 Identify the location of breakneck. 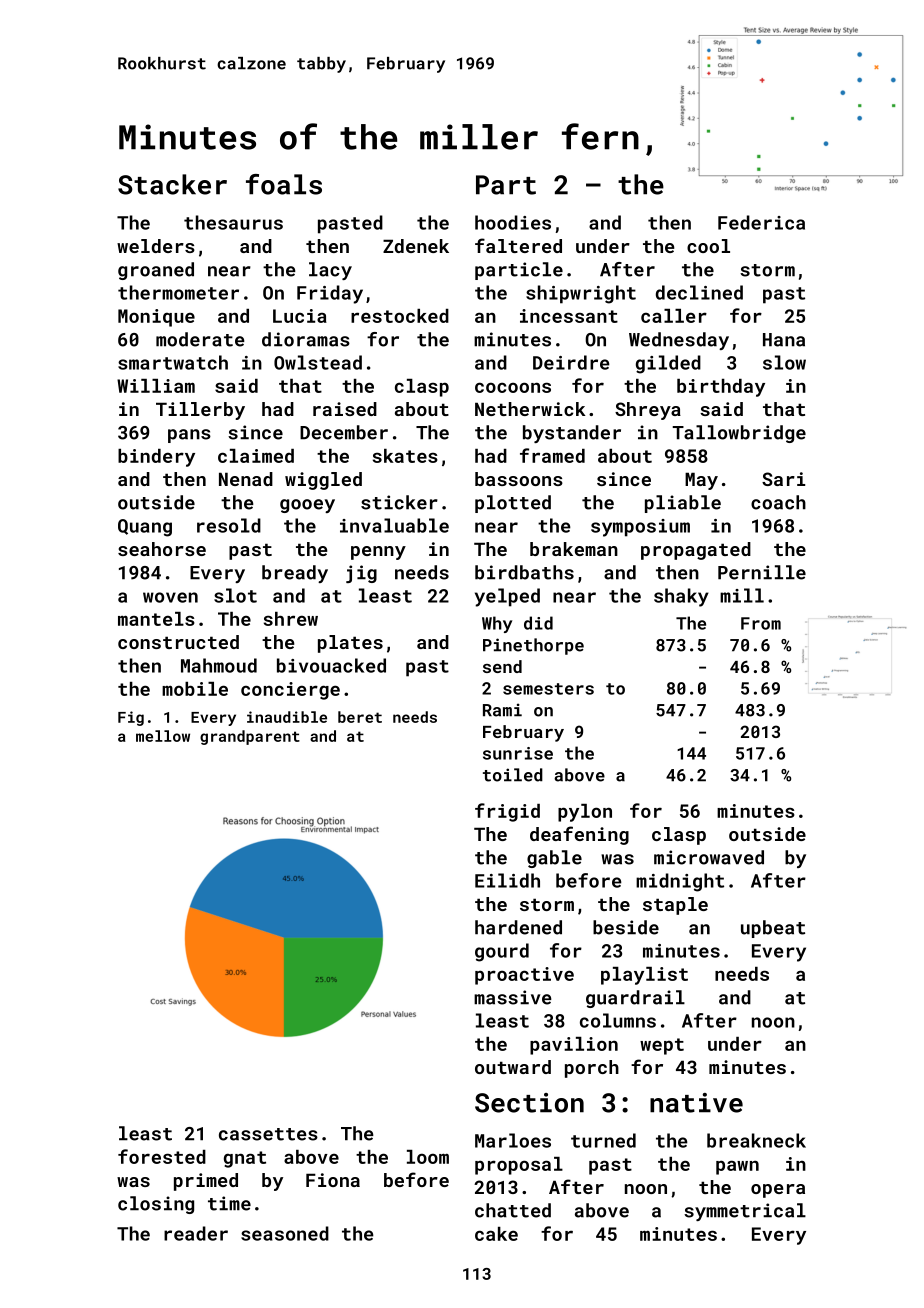
(756, 1140).
